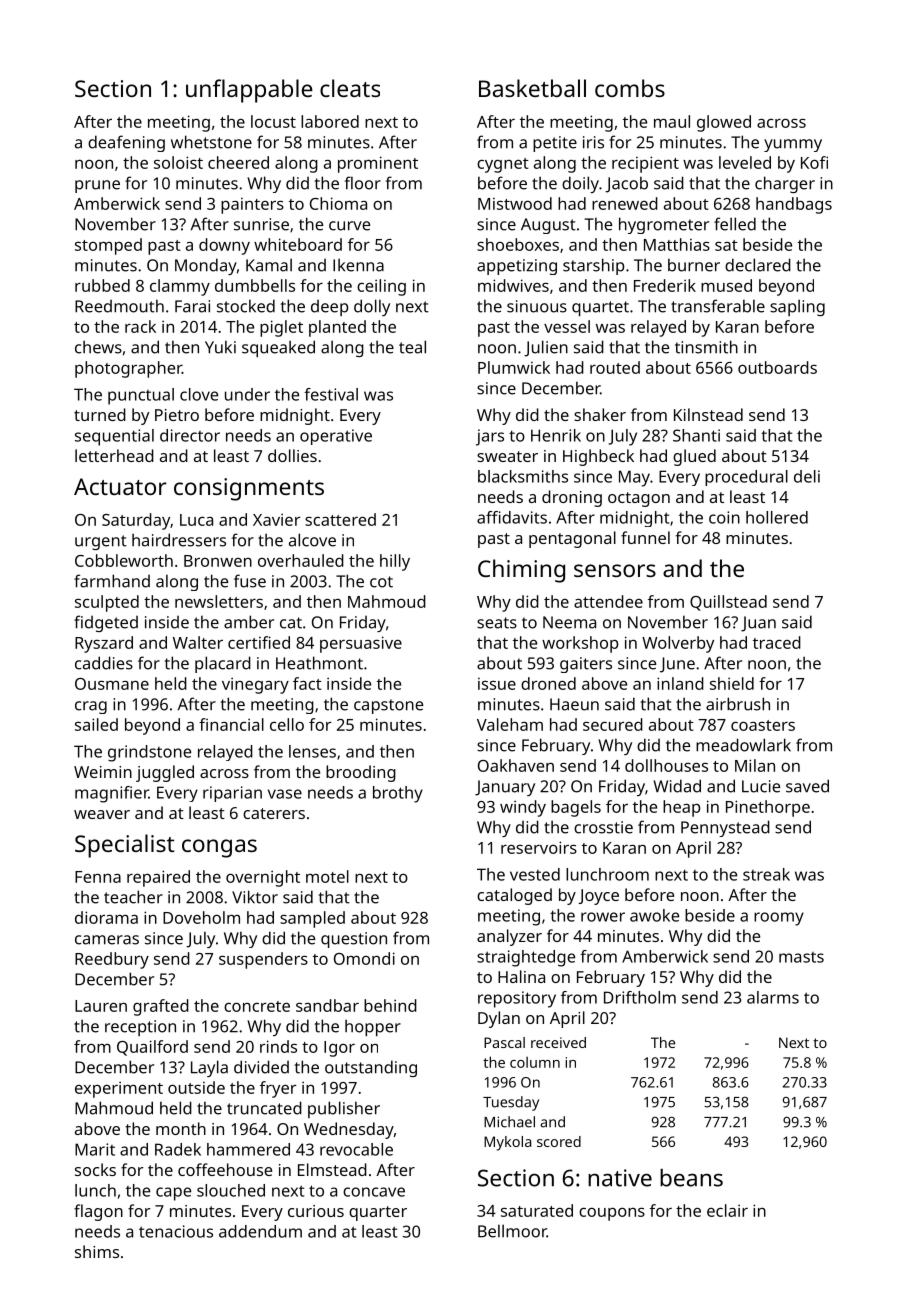 This screenshot has height=1316, width=908. I want to click on chews, so click(98, 347).
